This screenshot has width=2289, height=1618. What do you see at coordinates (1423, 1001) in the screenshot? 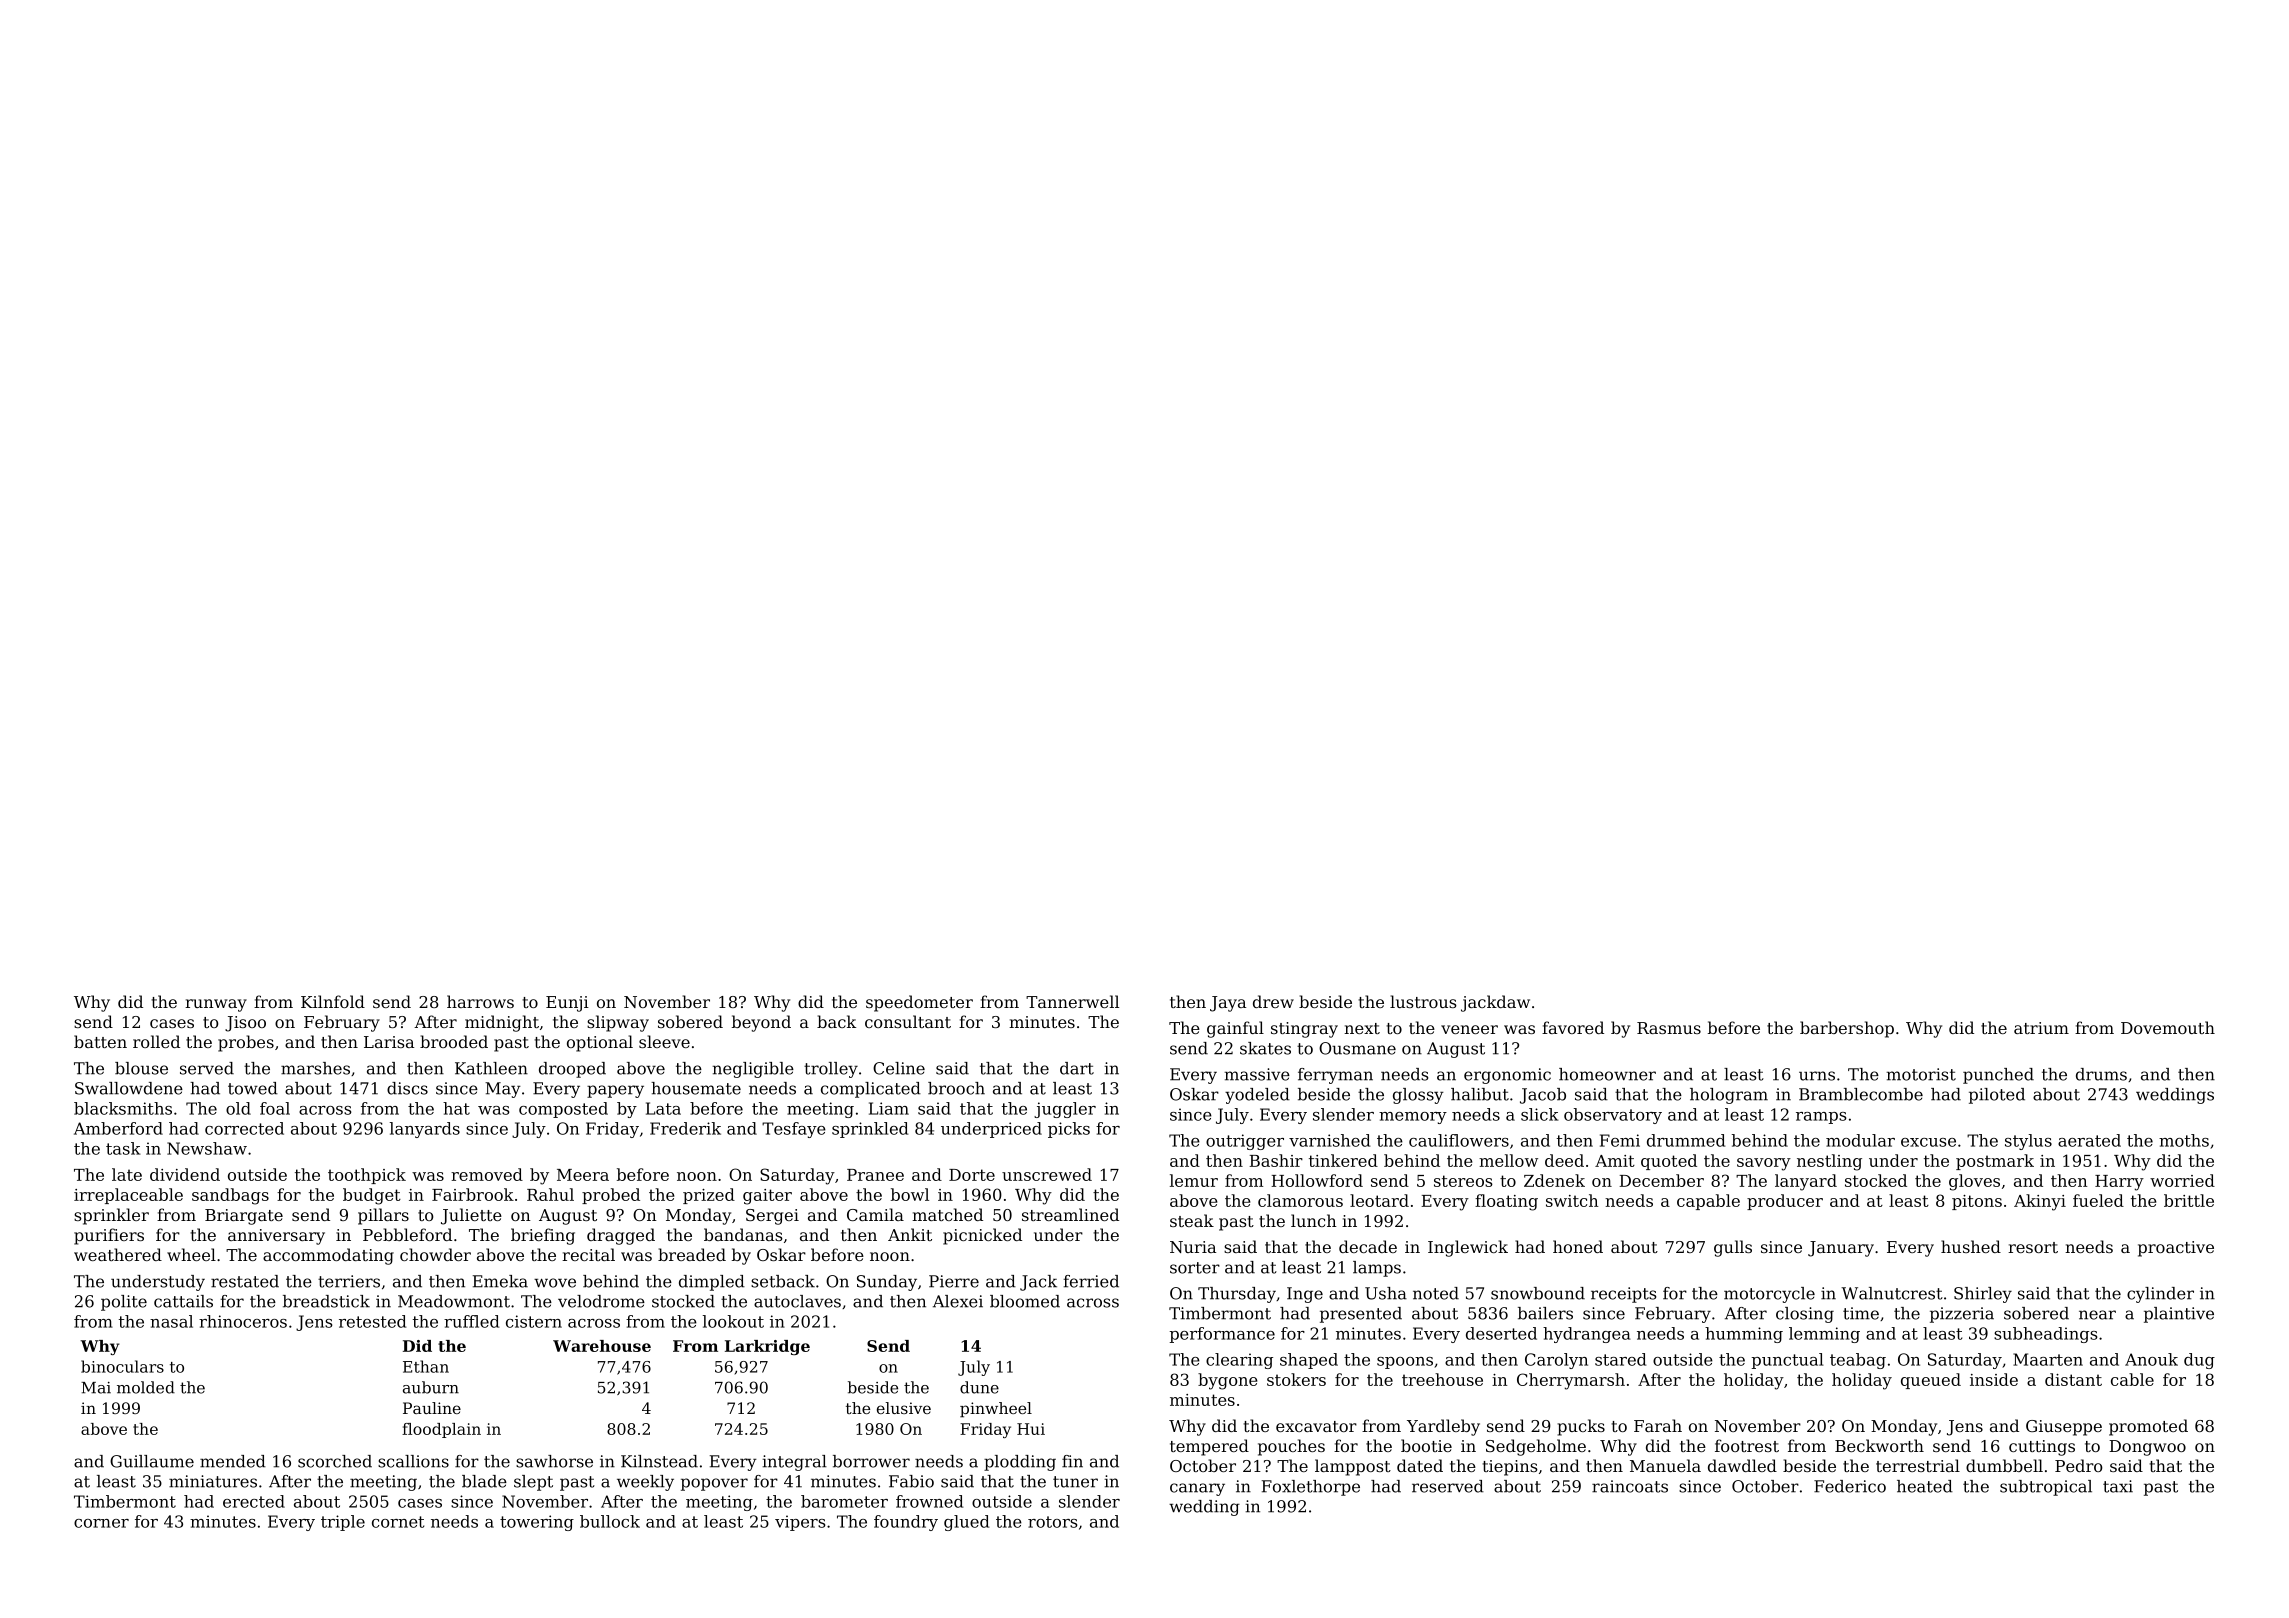
I see `lustrous` at bounding box center [1423, 1001].
